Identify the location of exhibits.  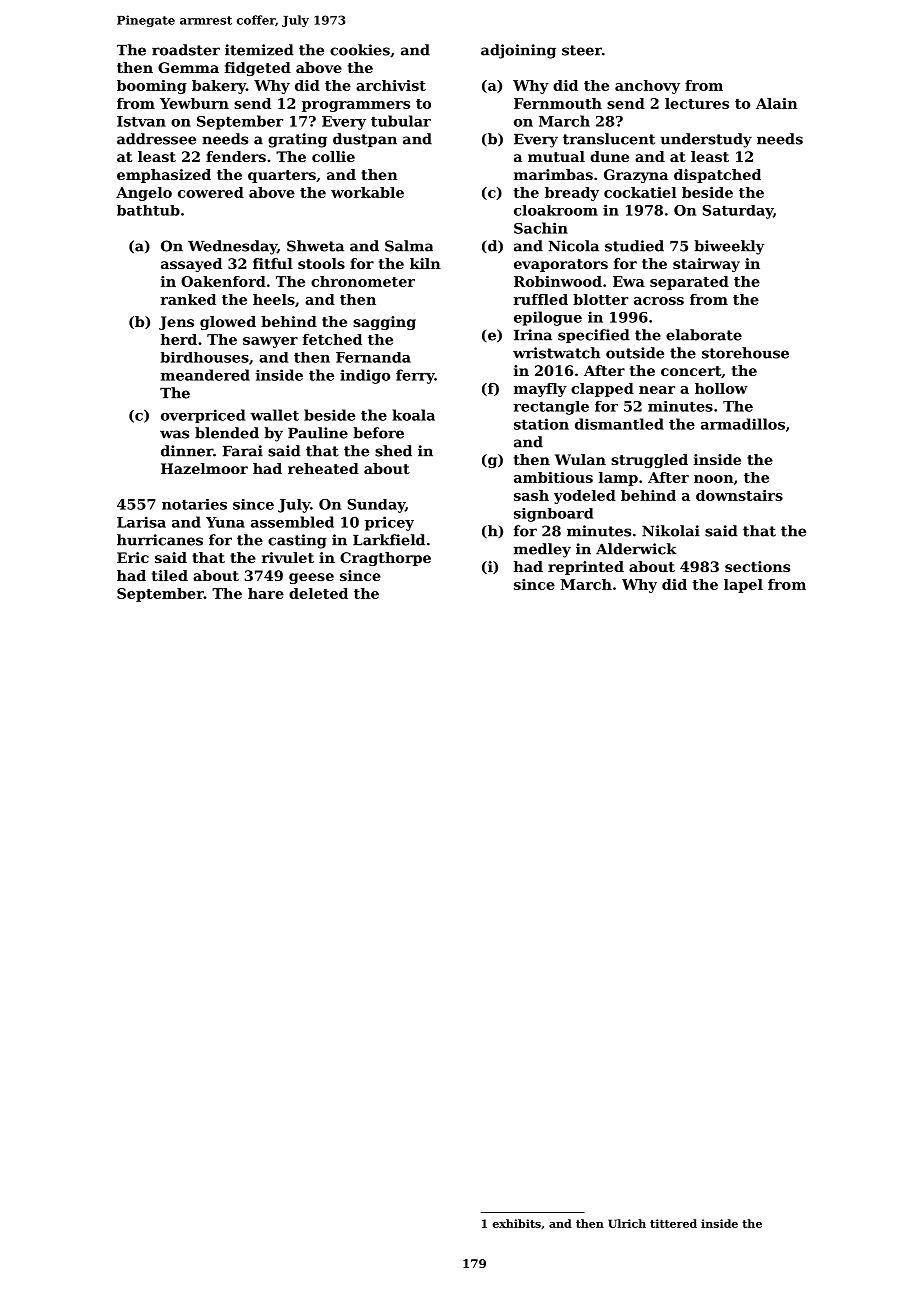
(517, 1223).
